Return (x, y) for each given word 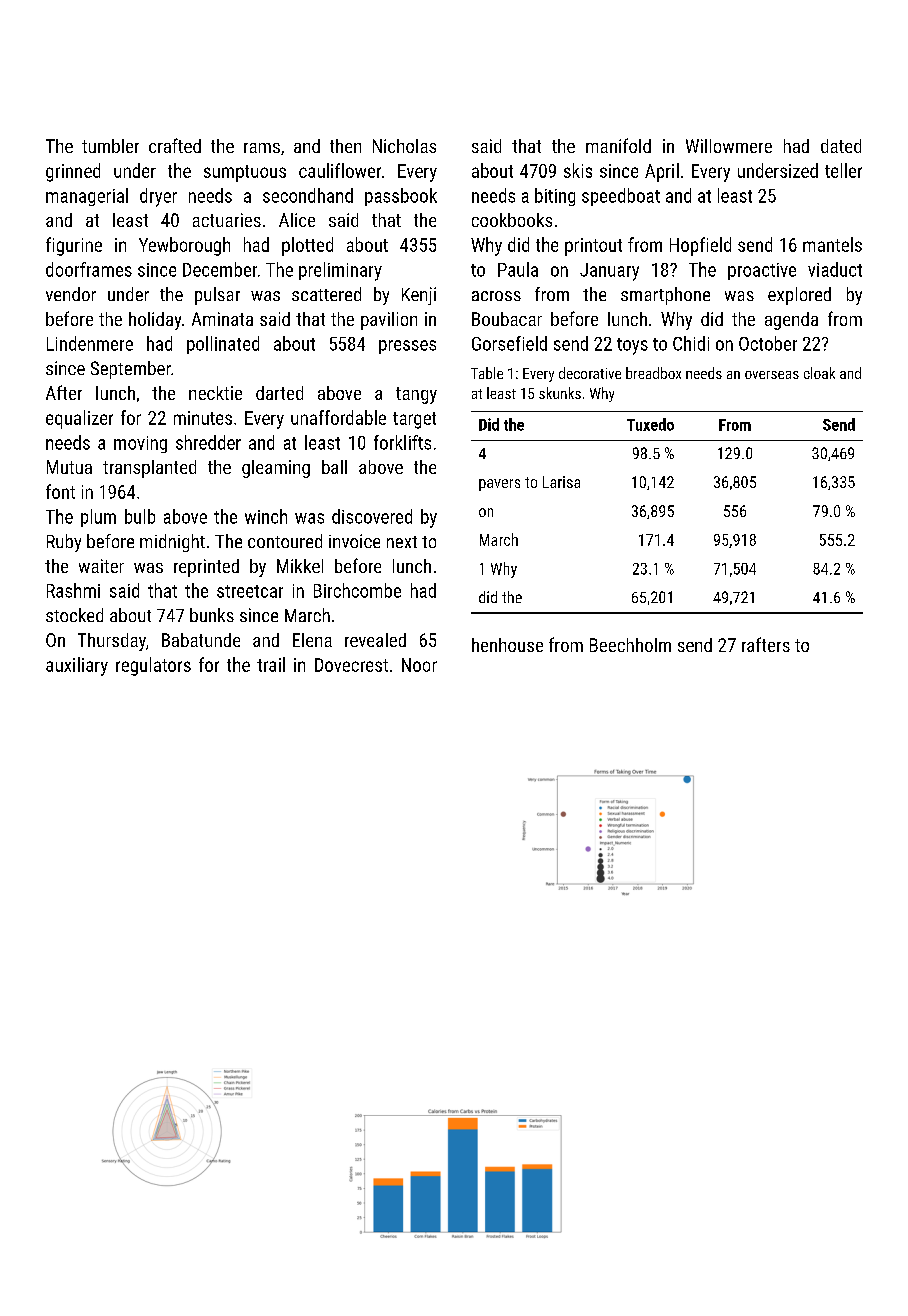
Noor (419, 665)
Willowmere (729, 146)
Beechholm (630, 645)
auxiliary (77, 666)
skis (578, 170)
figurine (74, 246)
